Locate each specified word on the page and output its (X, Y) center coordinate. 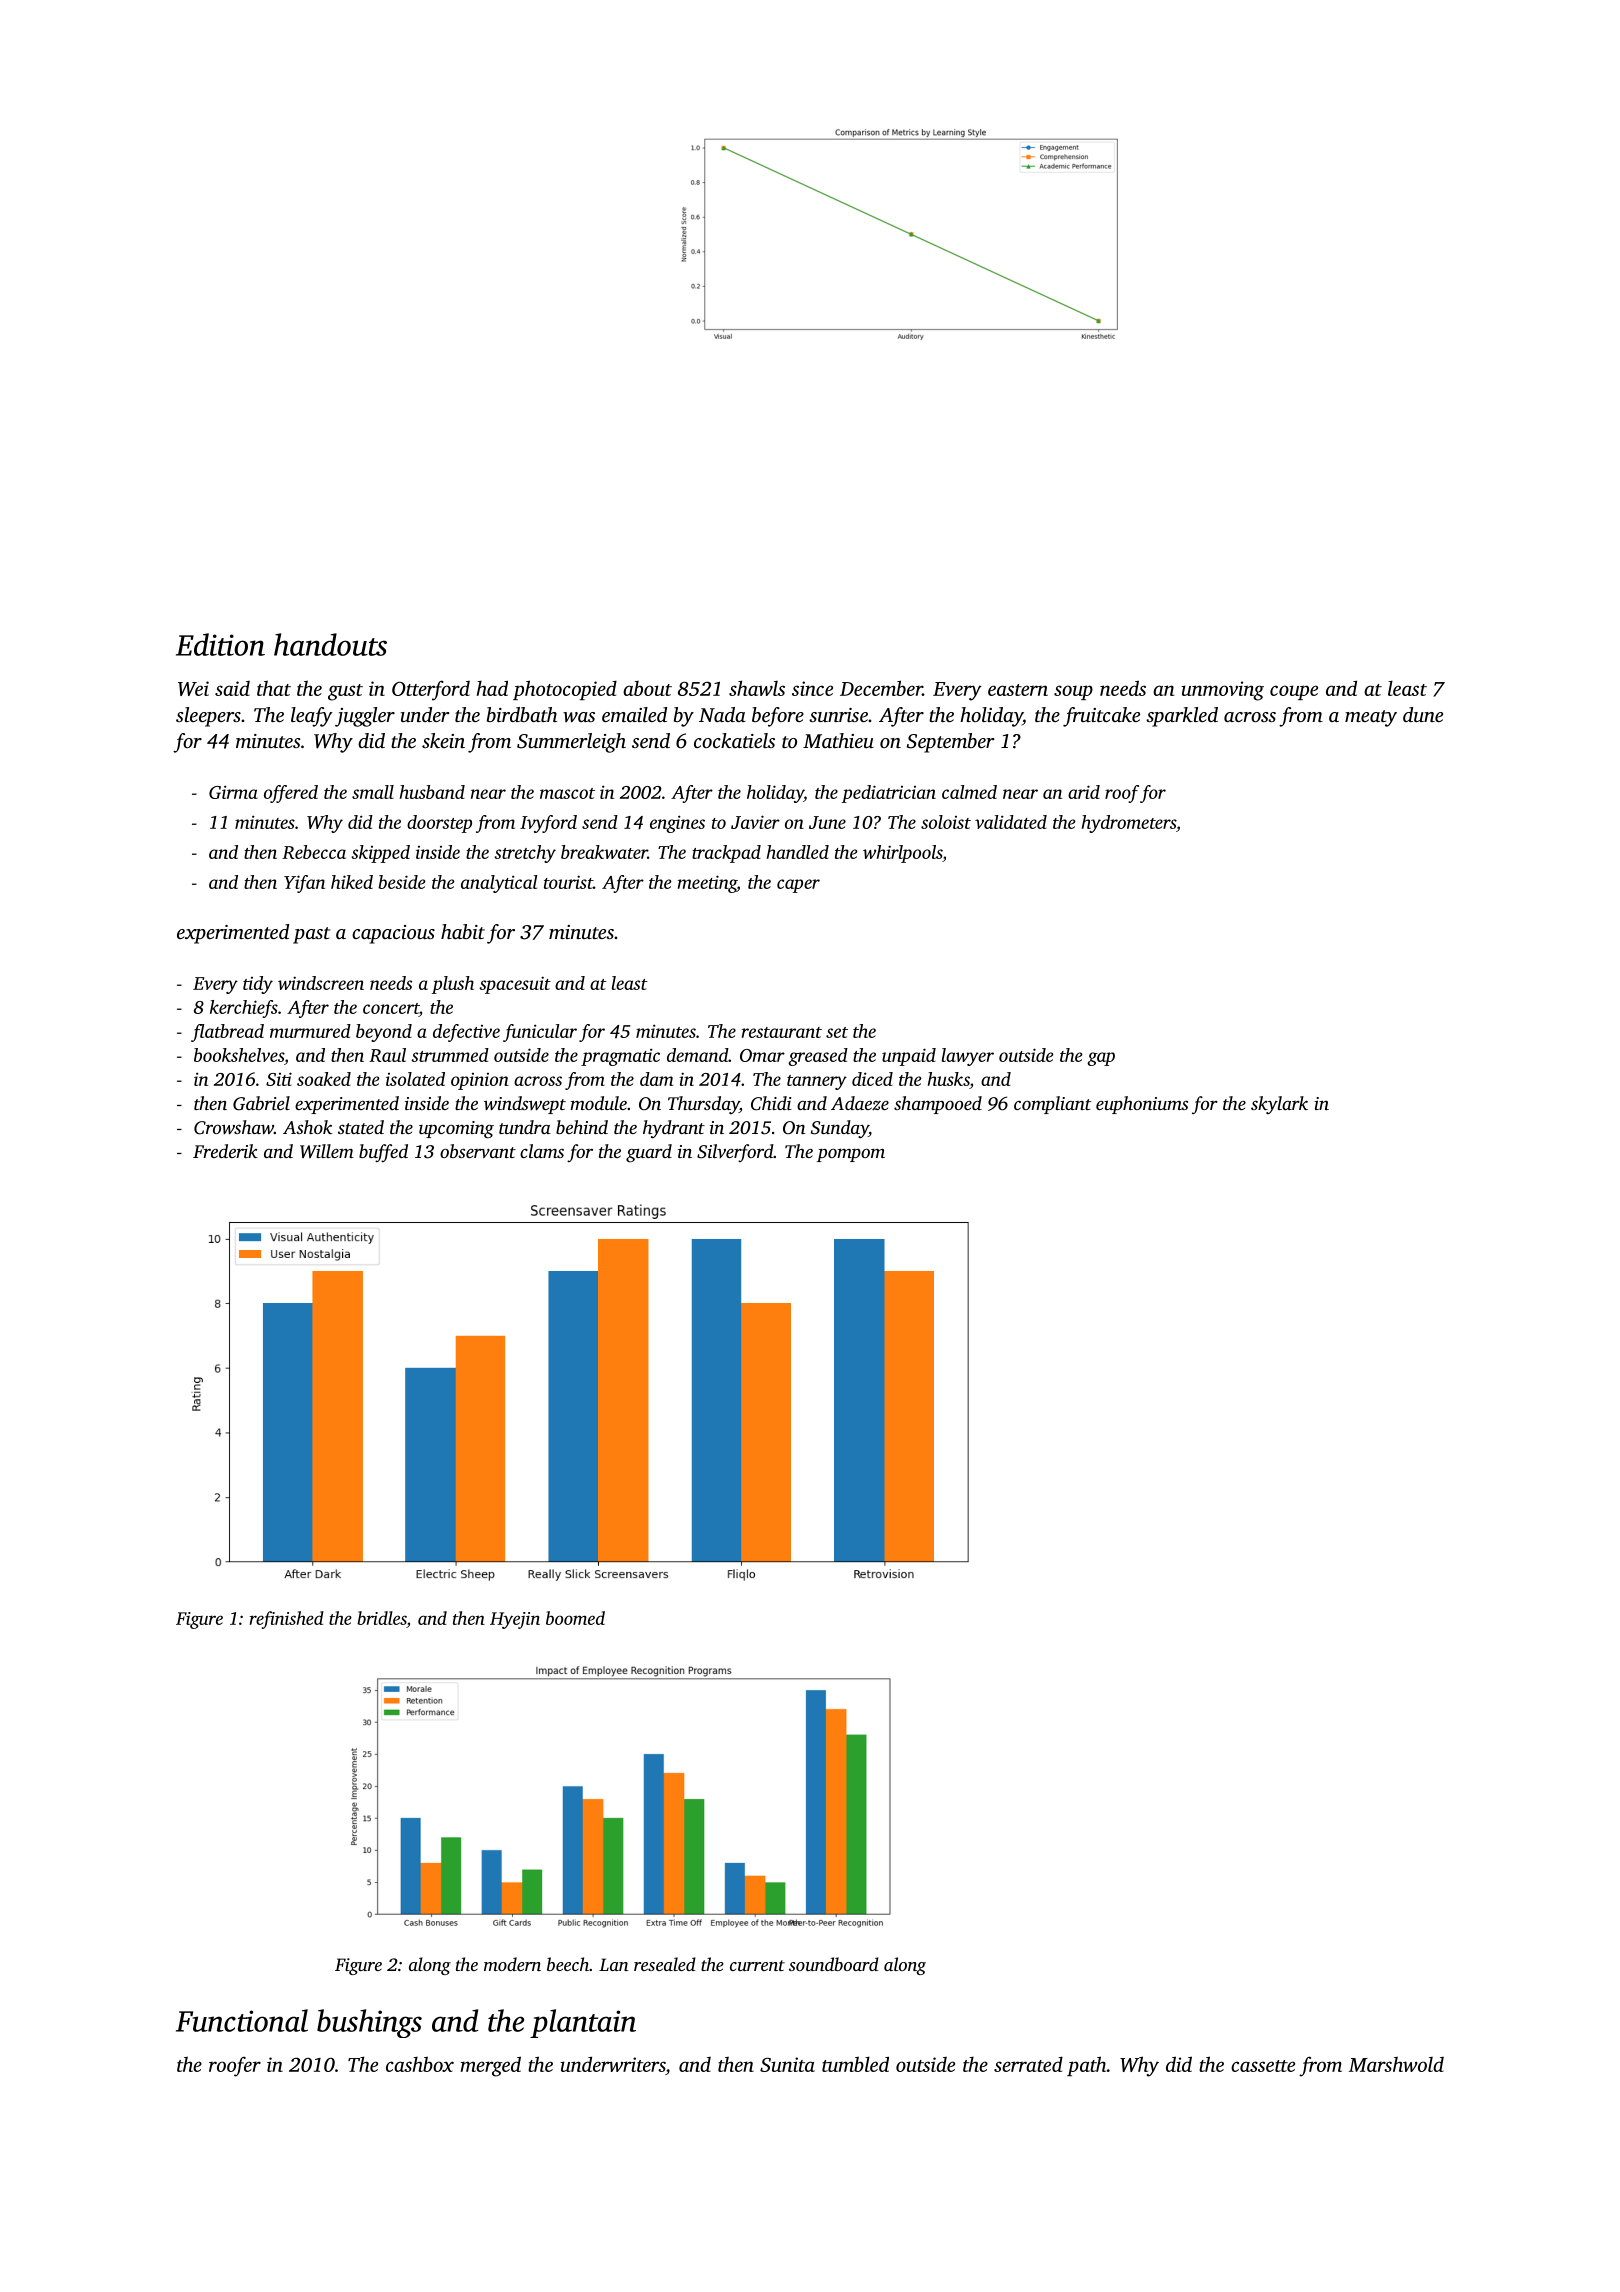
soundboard (834, 1964)
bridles (382, 1618)
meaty (1371, 718)
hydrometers (1129, 824)
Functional (242, 2020)
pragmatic (620, 1057)
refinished (287, 1620)
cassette (1263, 2066)
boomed (575, 1618)
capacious (393, 934)
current (757, 1965)
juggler (365, 717)
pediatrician (889, 794)
